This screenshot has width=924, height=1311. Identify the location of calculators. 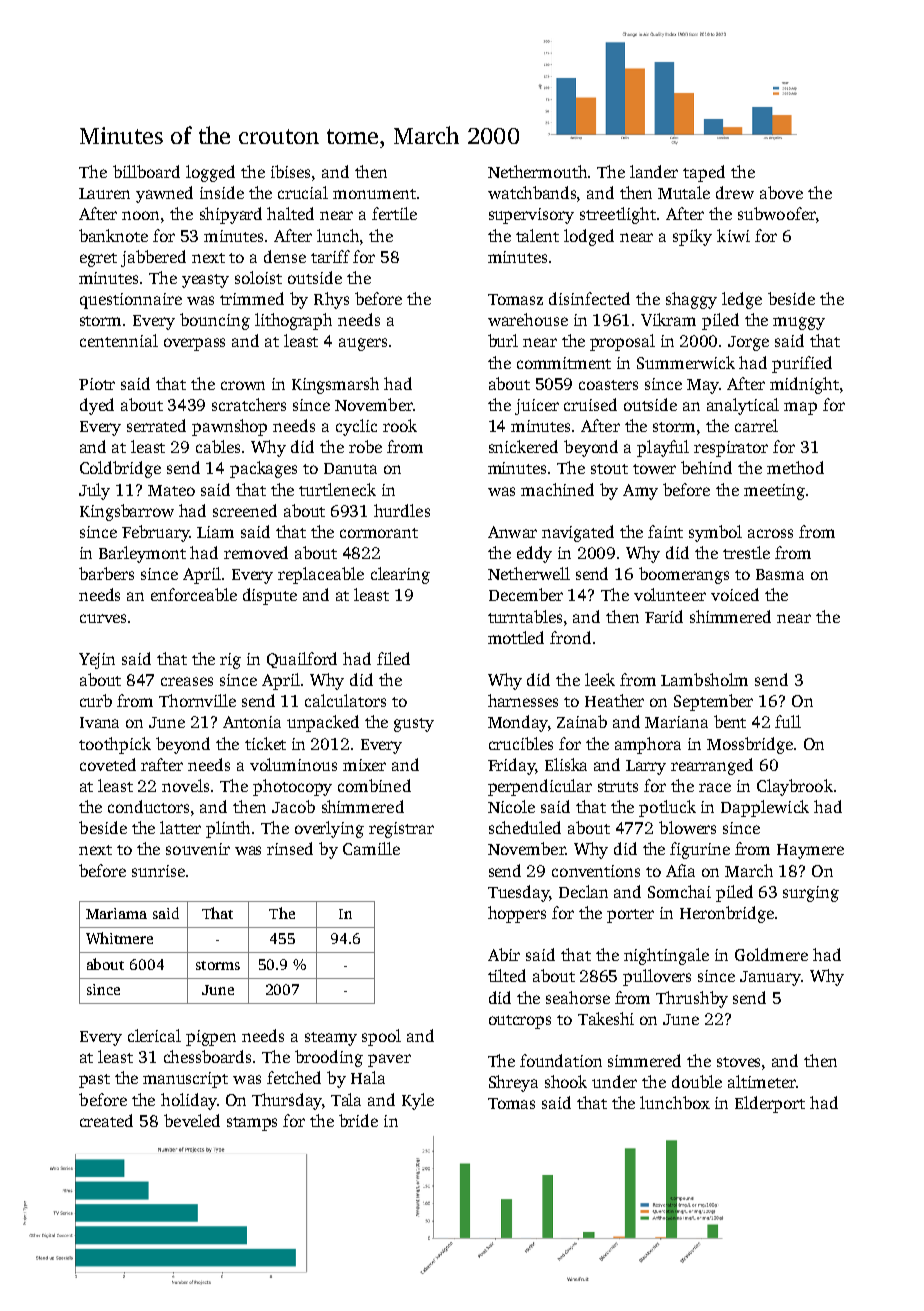
(345, 700).
